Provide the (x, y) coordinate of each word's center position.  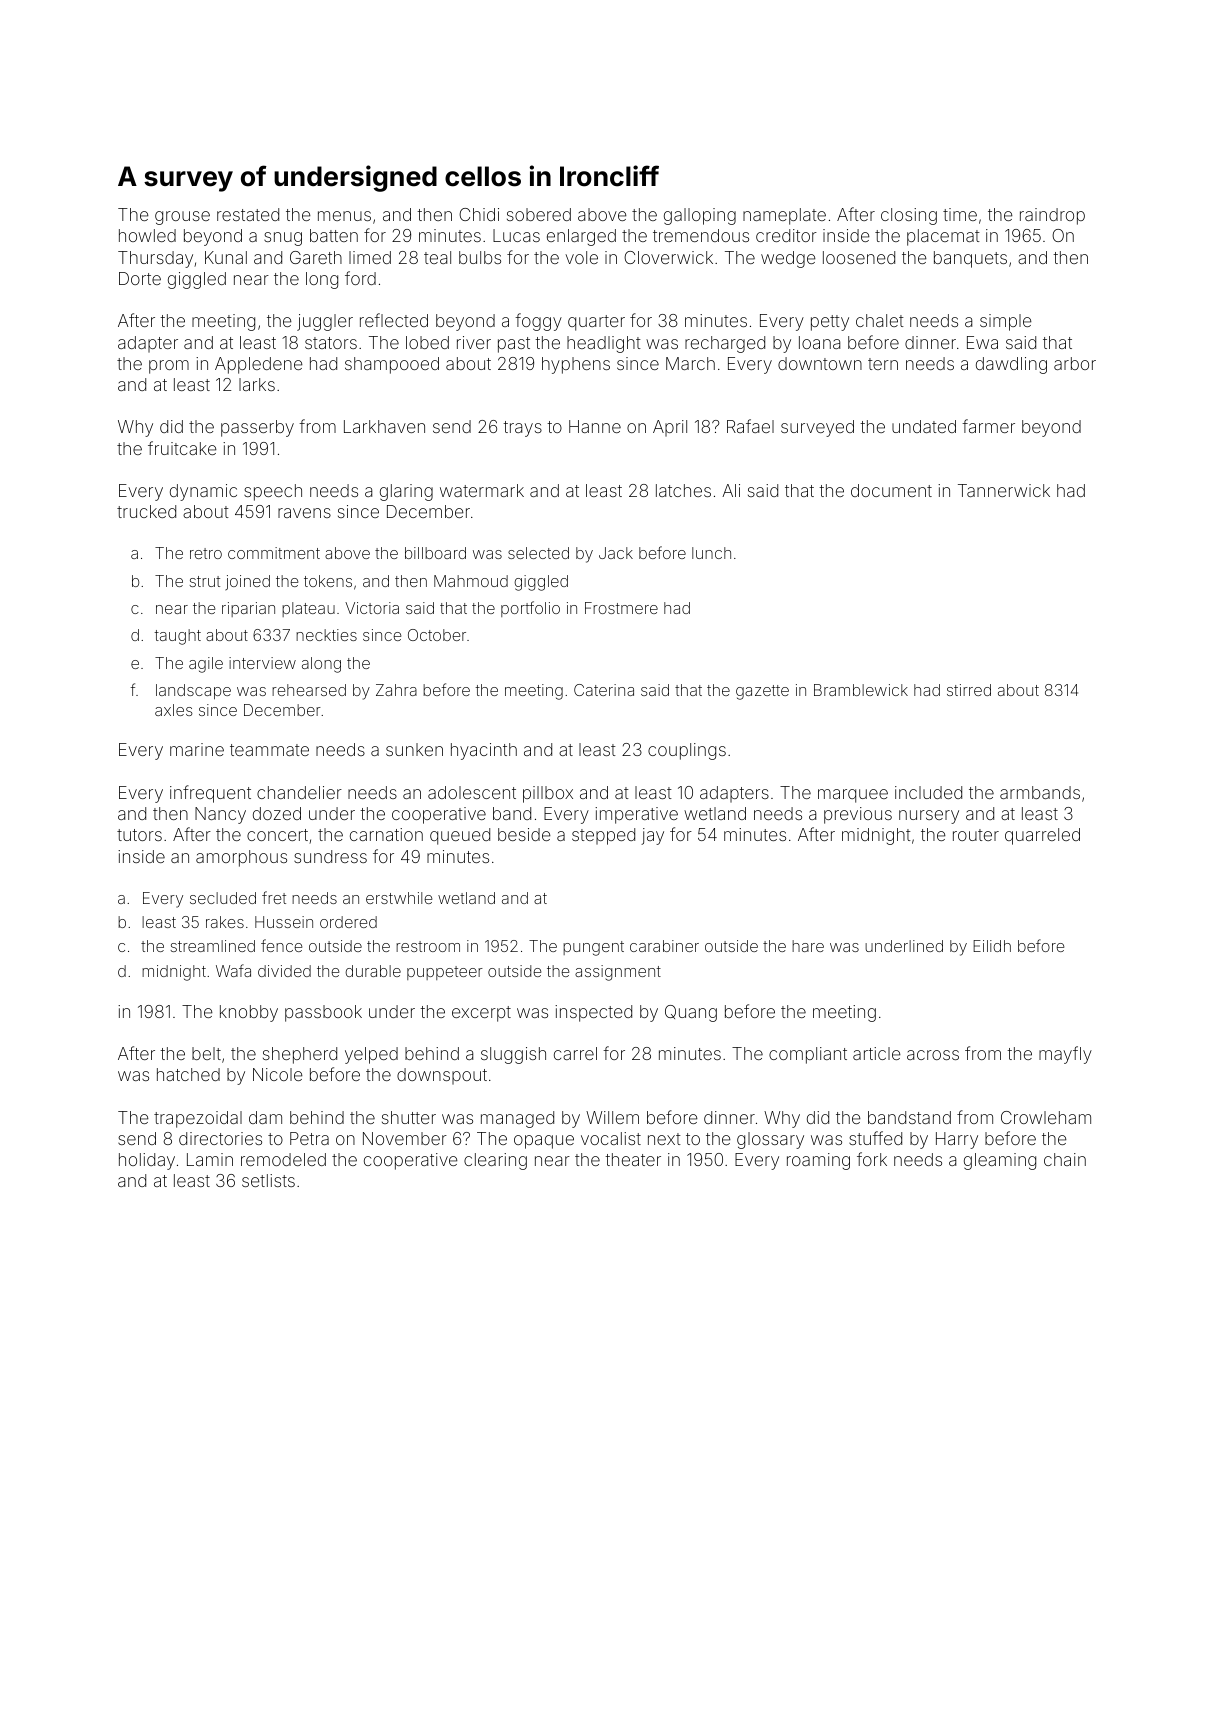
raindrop (1052, 216)
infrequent (210, 794)
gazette (762, 692)
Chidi (479, 214)
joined (247, 582)
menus (344, 216)
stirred (969, 690)
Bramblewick (861, 690)
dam (265, 1117)
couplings (687, 751)
